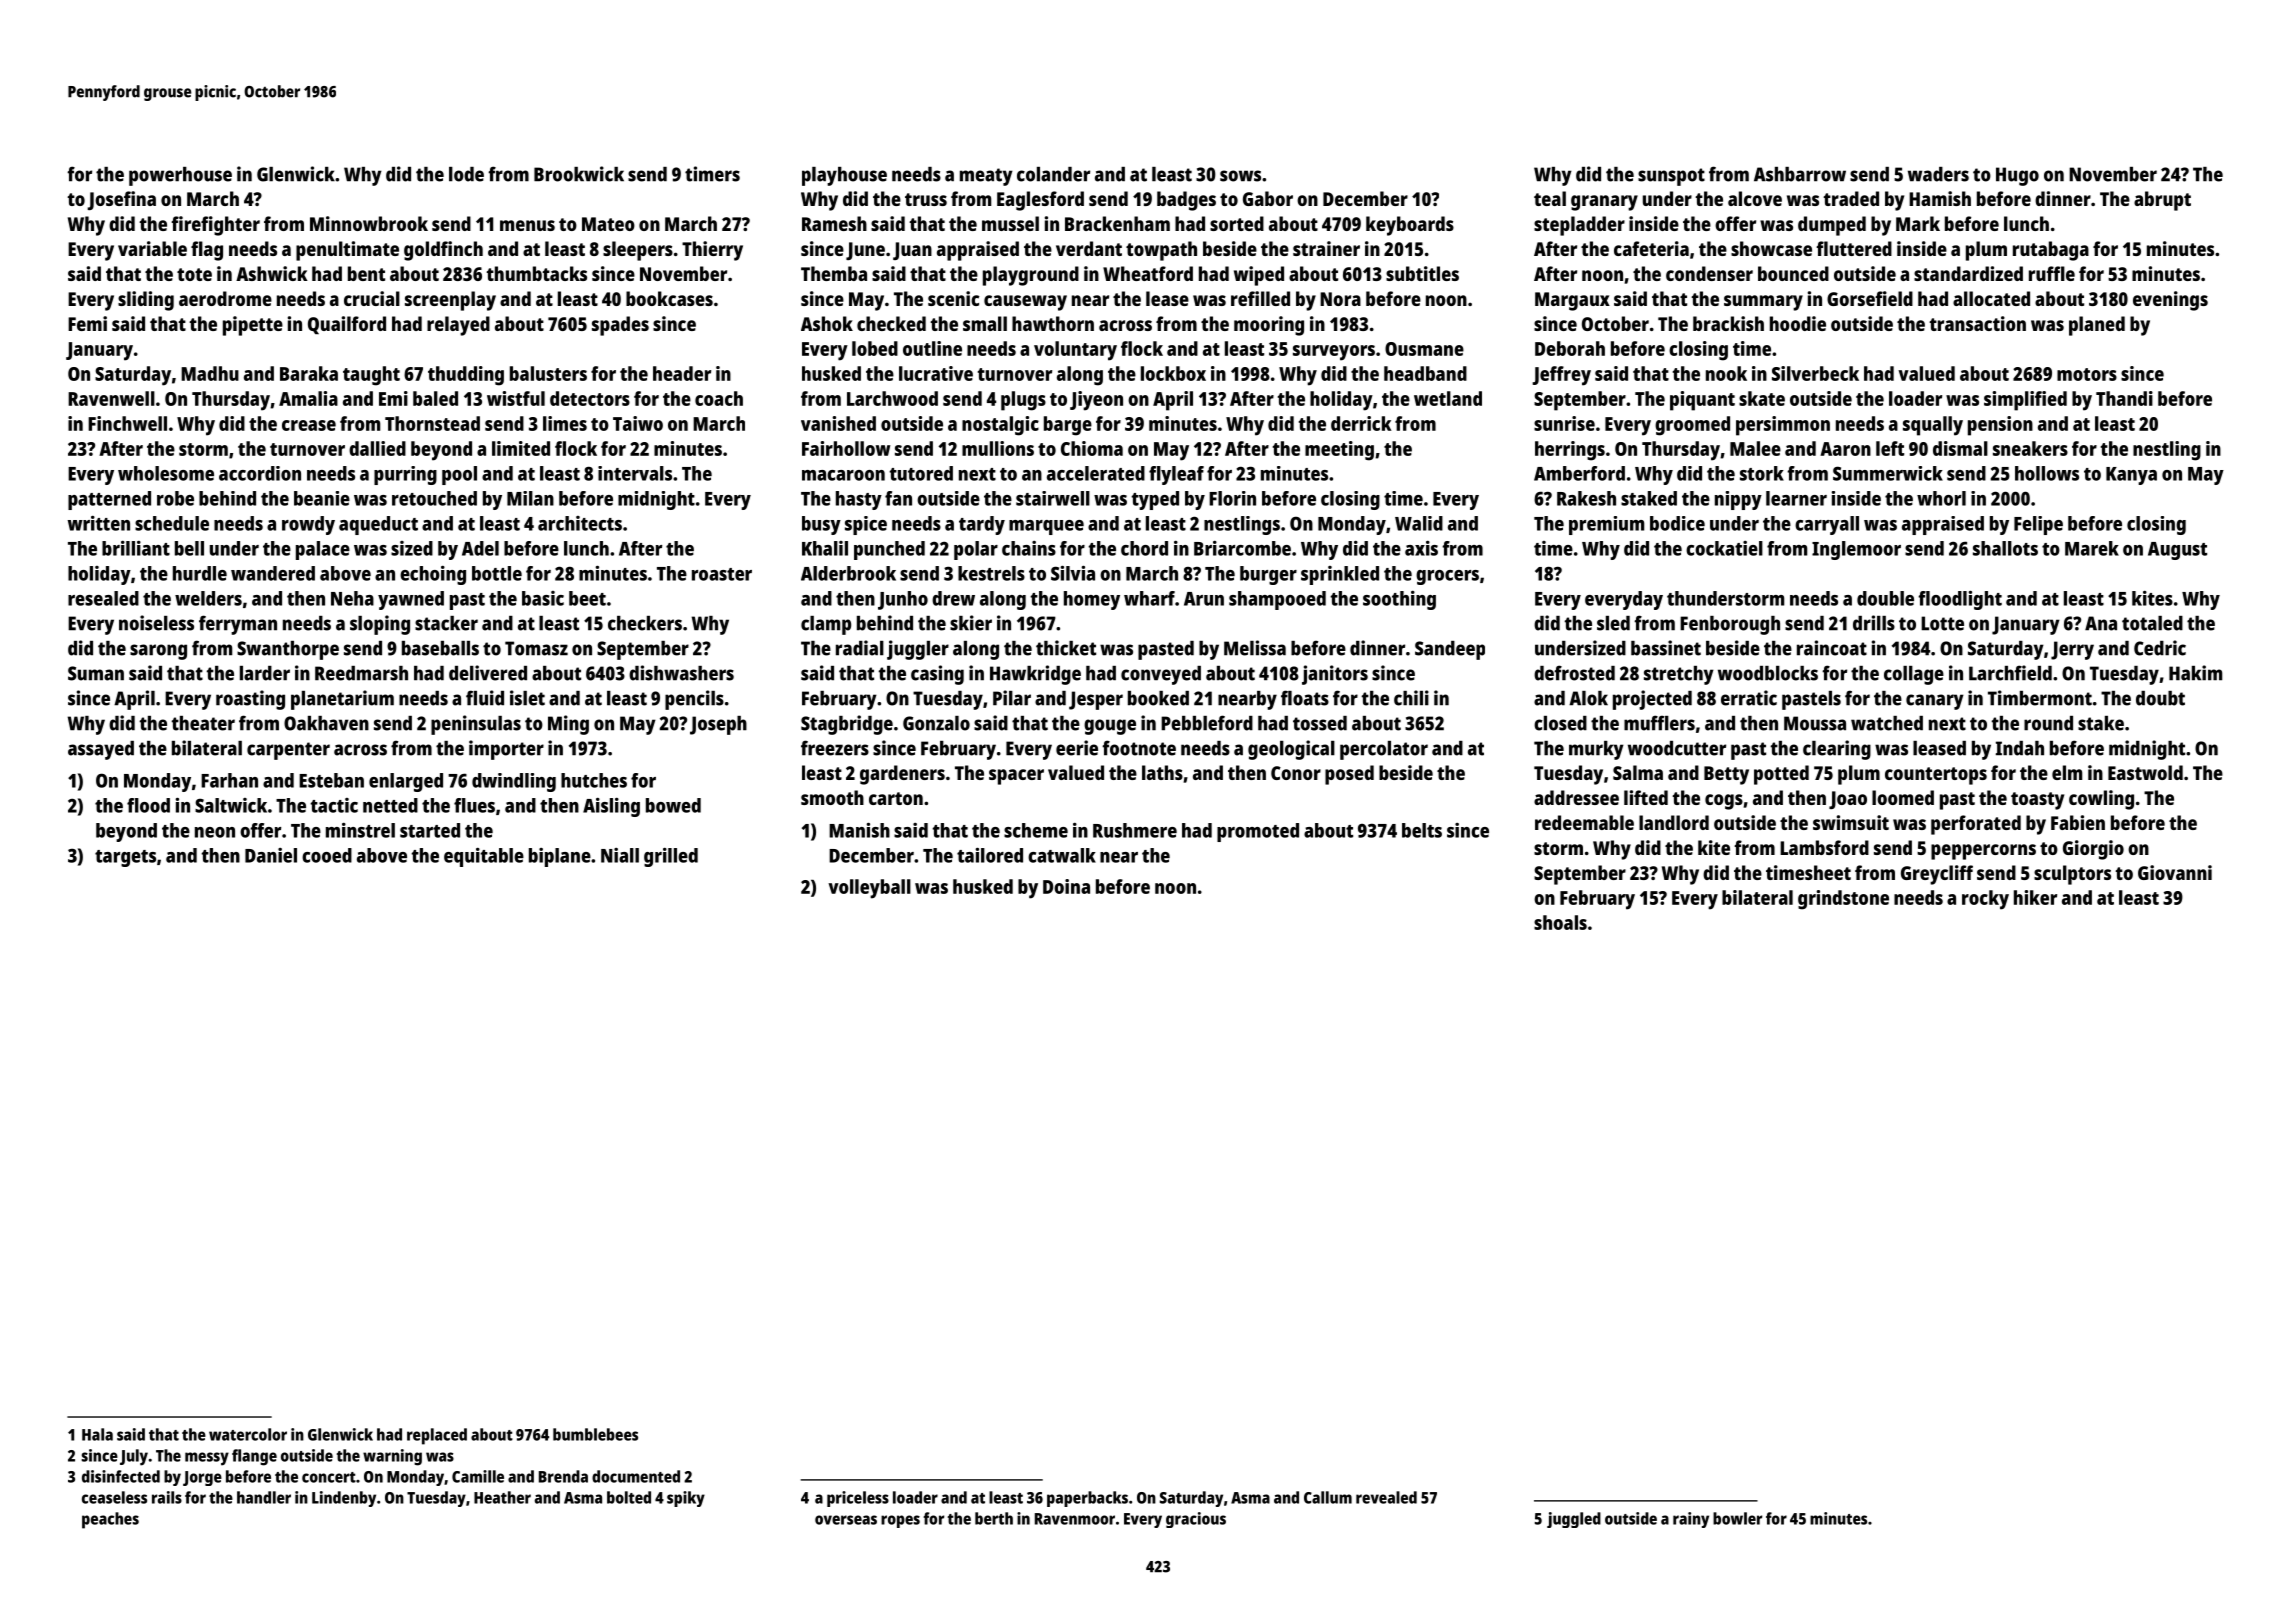 This page has height=1620, width=2292. I want to click on overseas, so click(846, 1520).
